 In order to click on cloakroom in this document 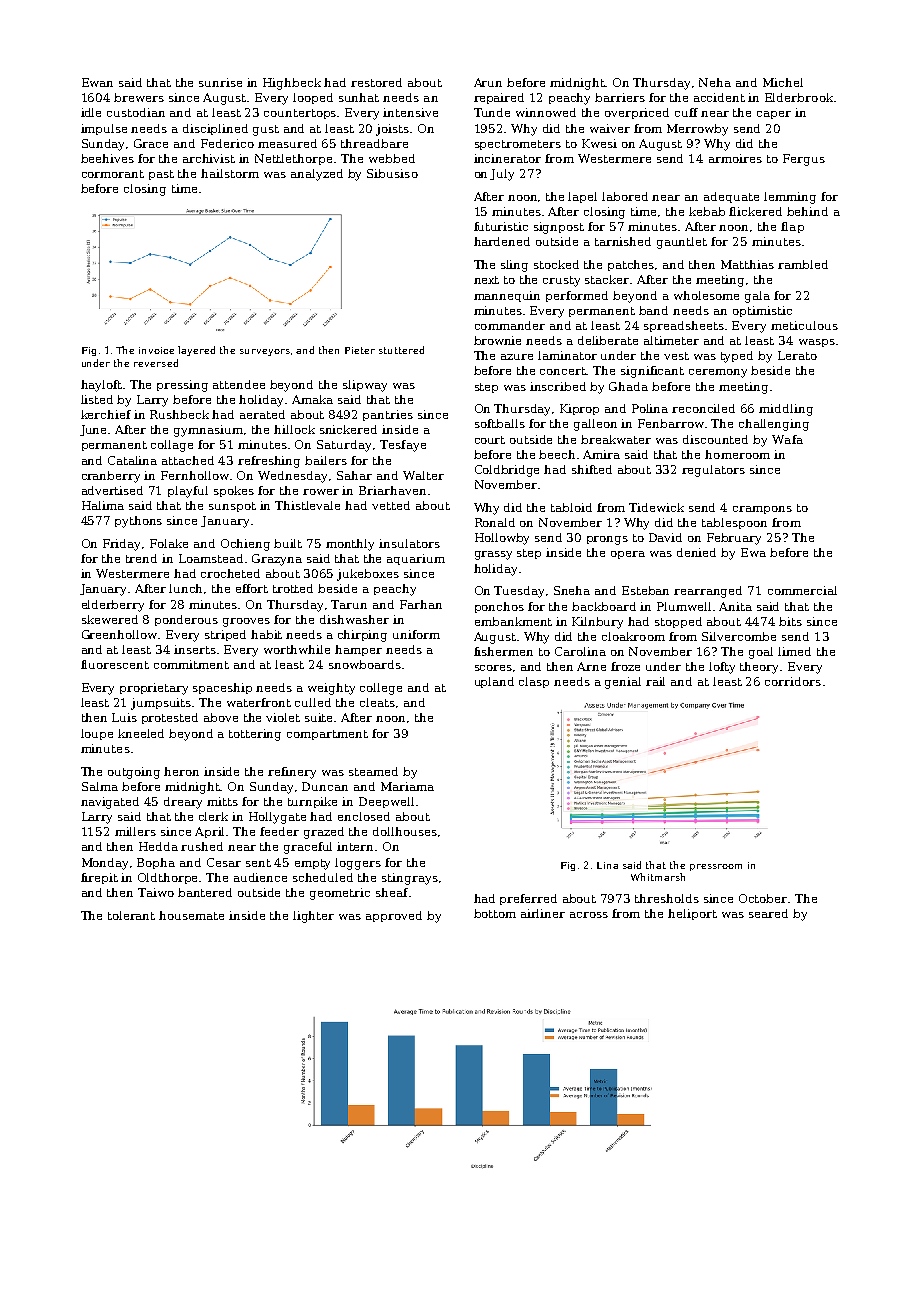, I will do `click(633, 636)`.
